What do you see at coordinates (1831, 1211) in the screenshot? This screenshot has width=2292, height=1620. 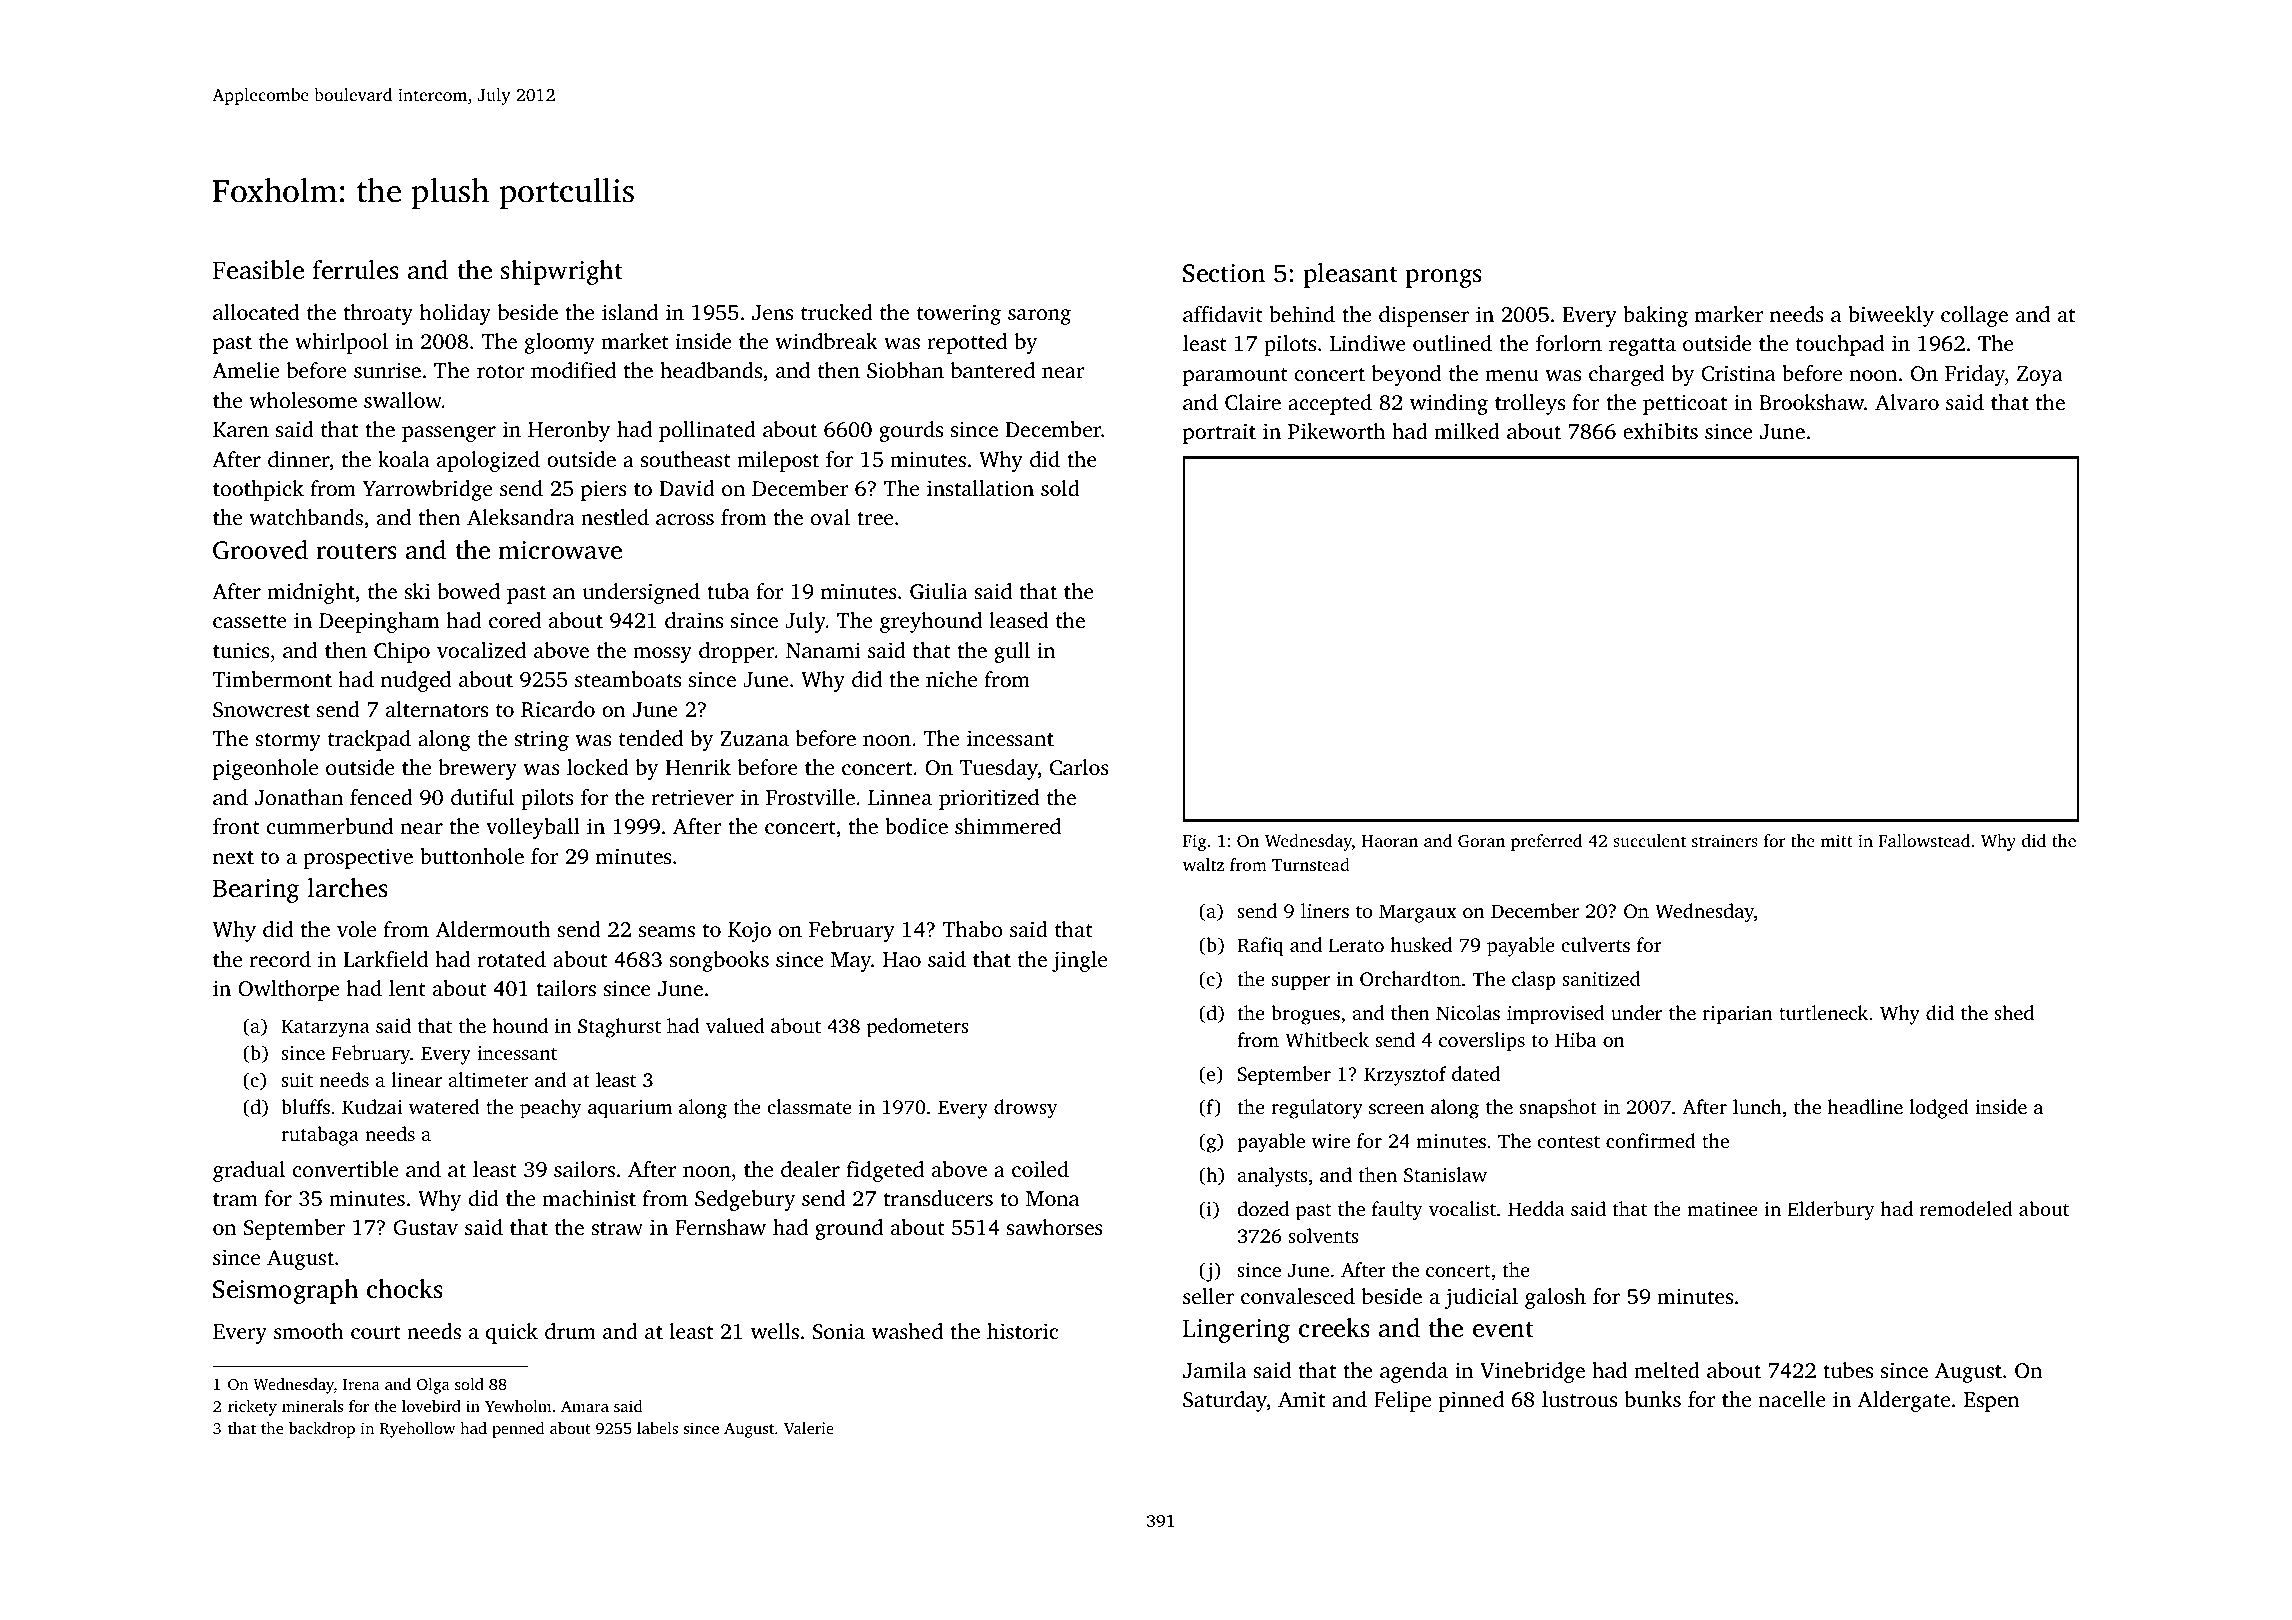 I see `Elderbury` at bounding box center [1831, 1211].
